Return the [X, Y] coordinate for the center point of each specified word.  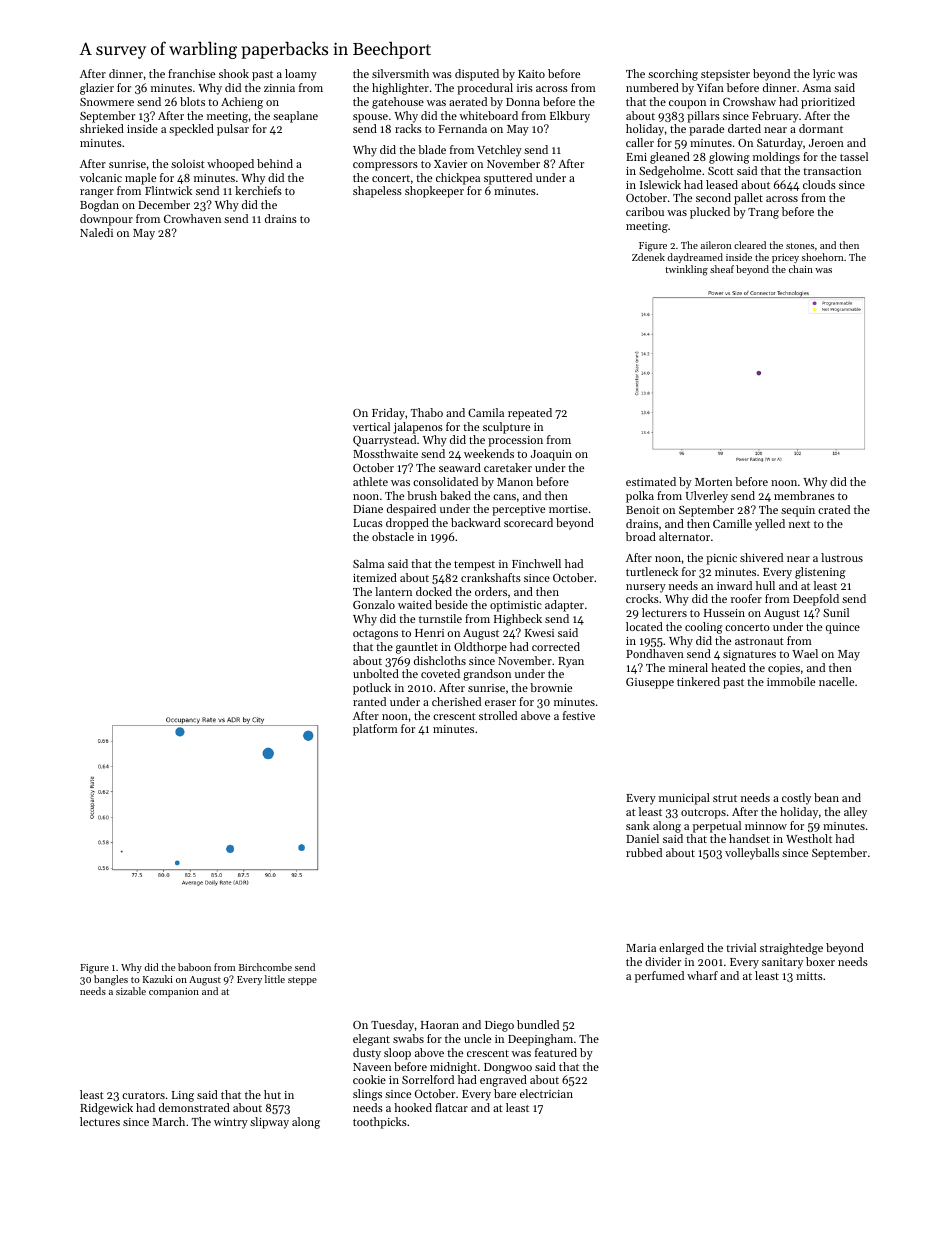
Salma [368, 563]
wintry [231, 1123]
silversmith [400, 73]
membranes [804, 495]
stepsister [725, 75]
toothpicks [380, 1123]
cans [504, 497]
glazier [97, 89]
